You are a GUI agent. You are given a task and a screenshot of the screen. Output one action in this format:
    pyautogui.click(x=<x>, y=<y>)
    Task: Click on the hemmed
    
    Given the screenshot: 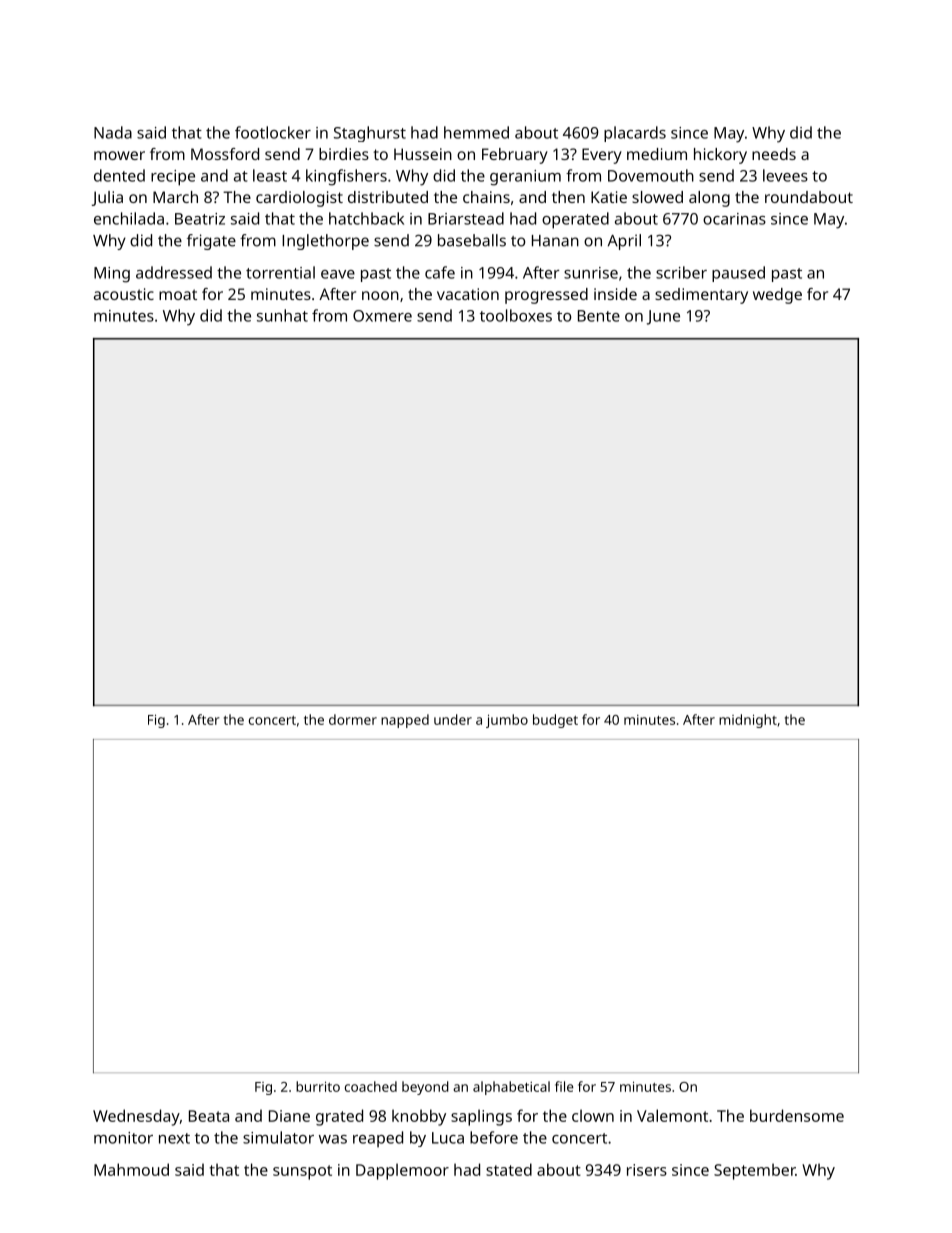 What is the action you would take?
    pyautogui.click(x=476, y=132)
